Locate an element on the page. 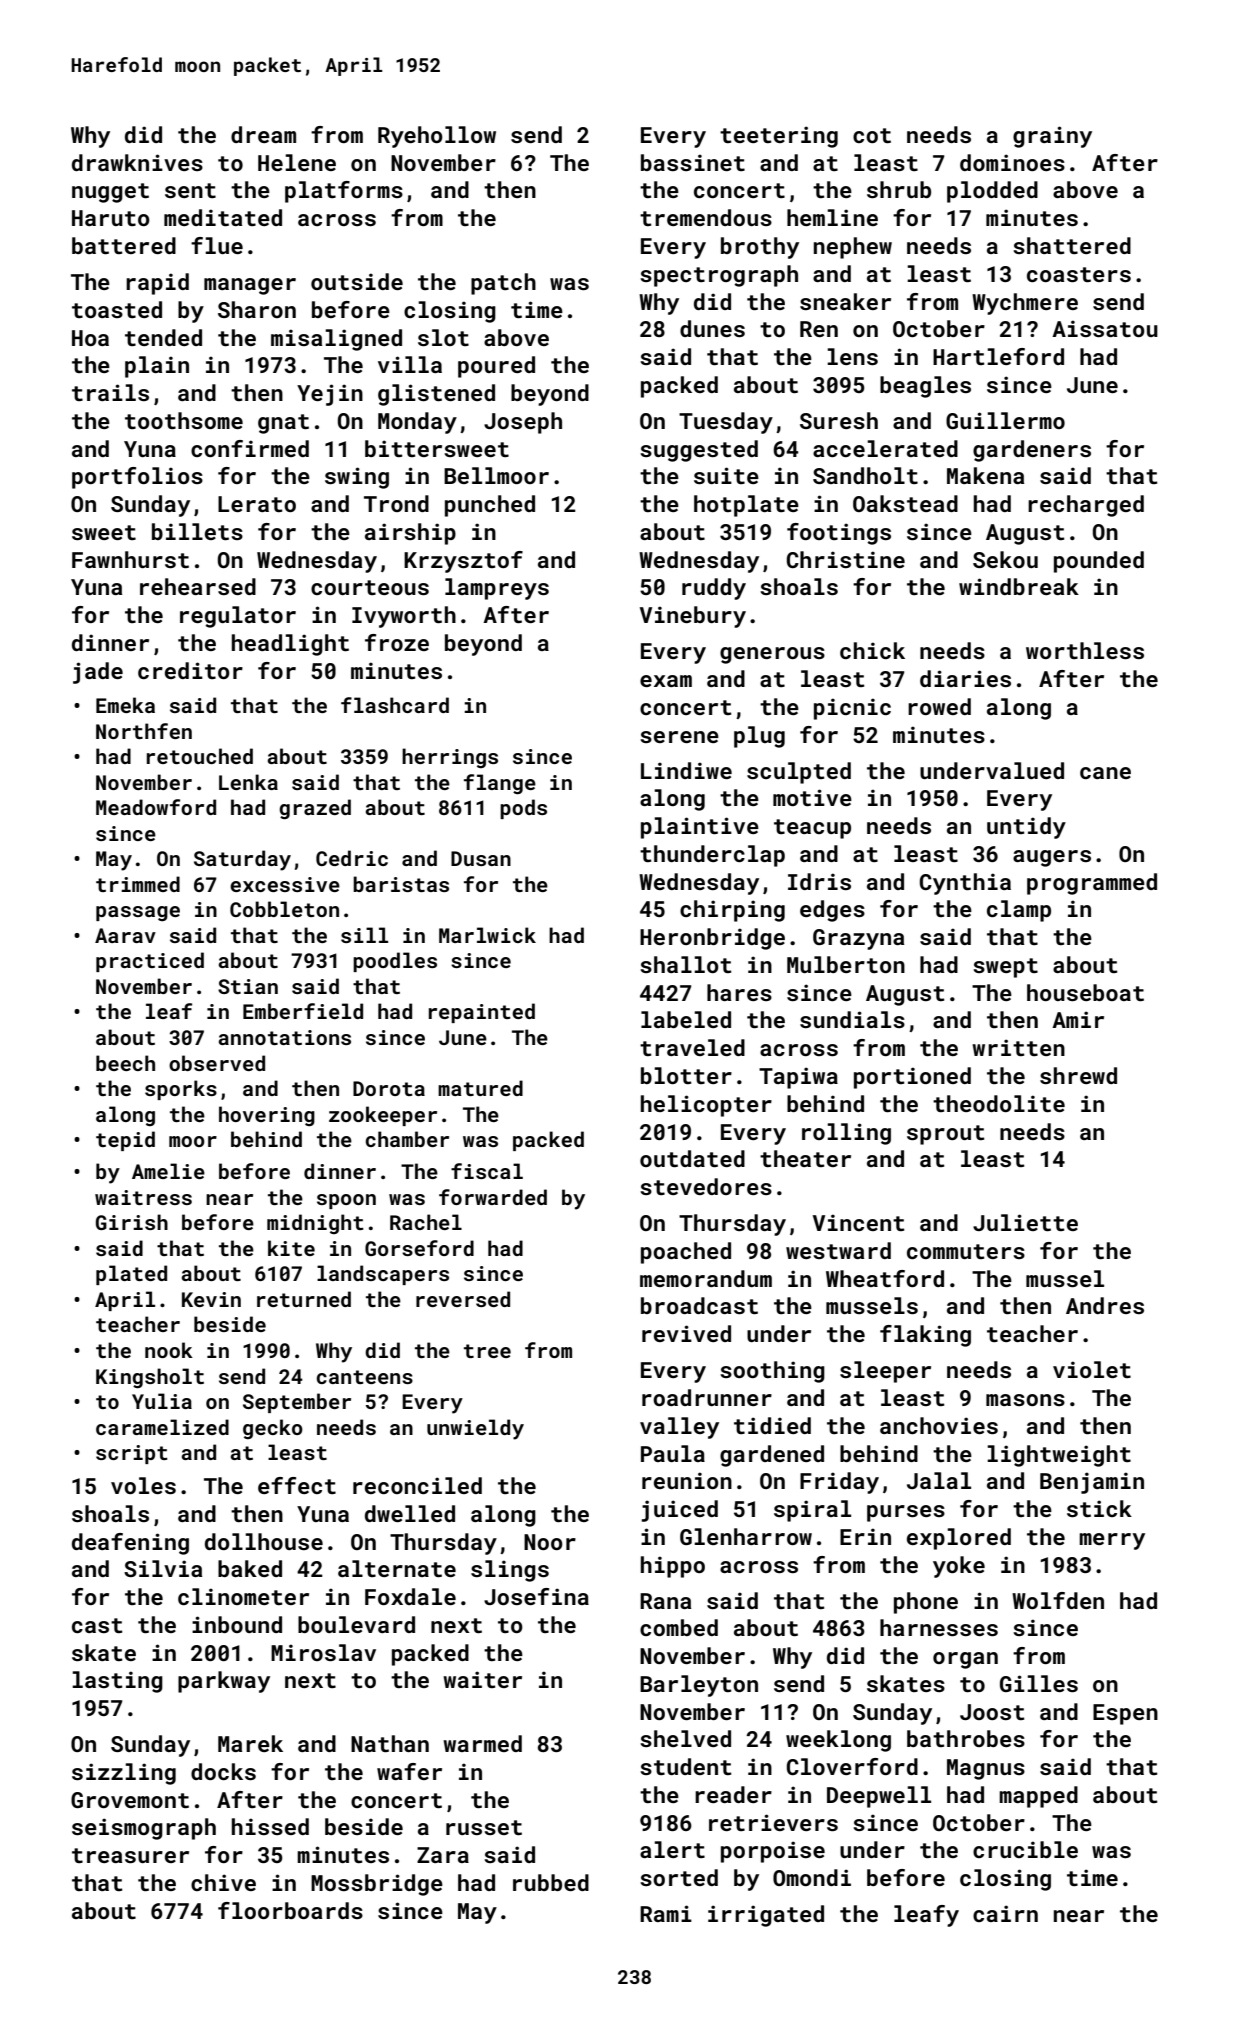 This image has height=2035, width=1235. stevedores is located at coordinates (706, 1186).
